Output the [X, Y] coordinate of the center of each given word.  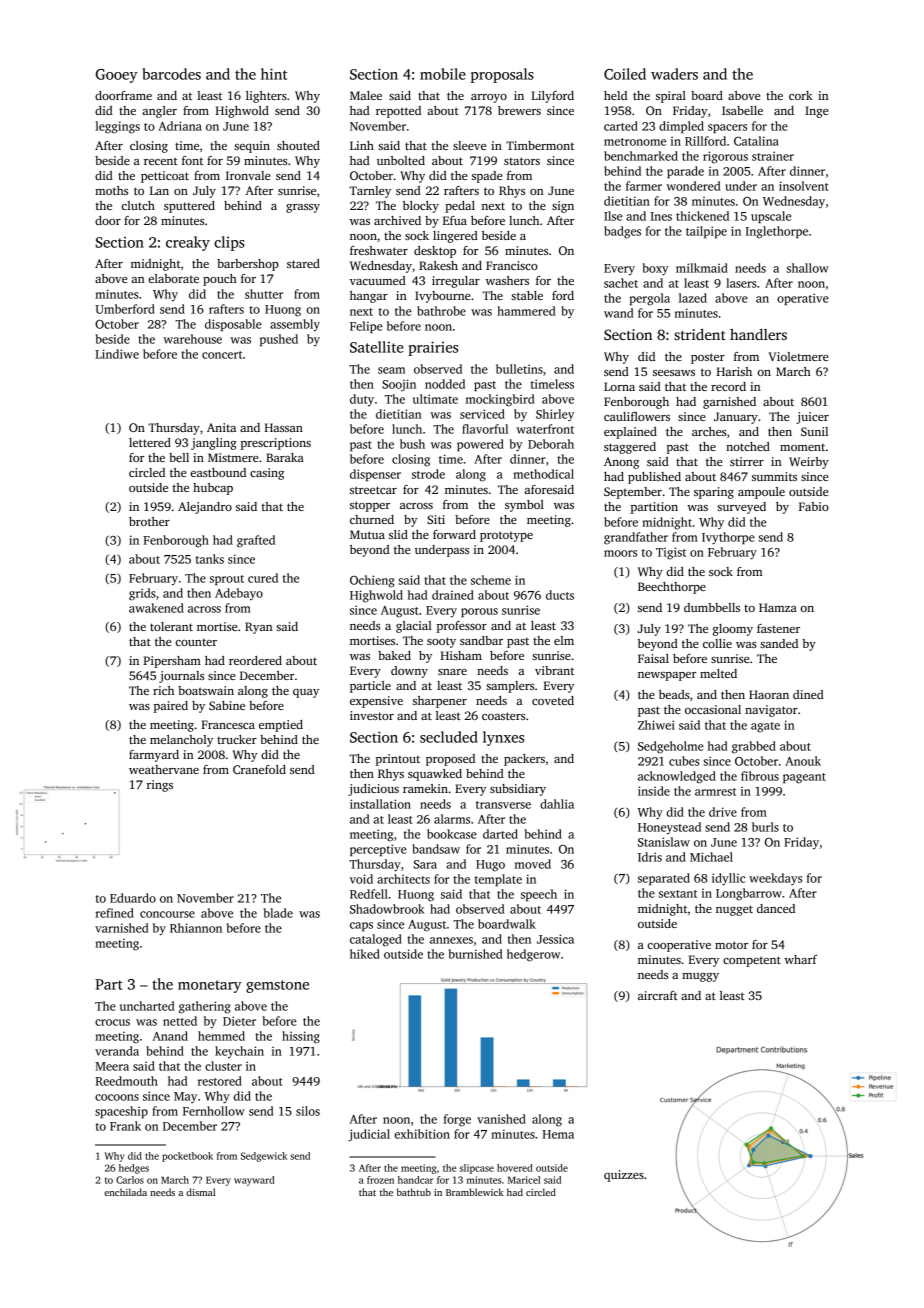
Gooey [117, 76]
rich [163, 690]
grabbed [754, 747]
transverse [503, 805]
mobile [443, 74]
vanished [501, 1119]
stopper [370, 506]
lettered [150, 442]
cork [801, 95]
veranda [117, 1051]
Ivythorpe [728, 538]
